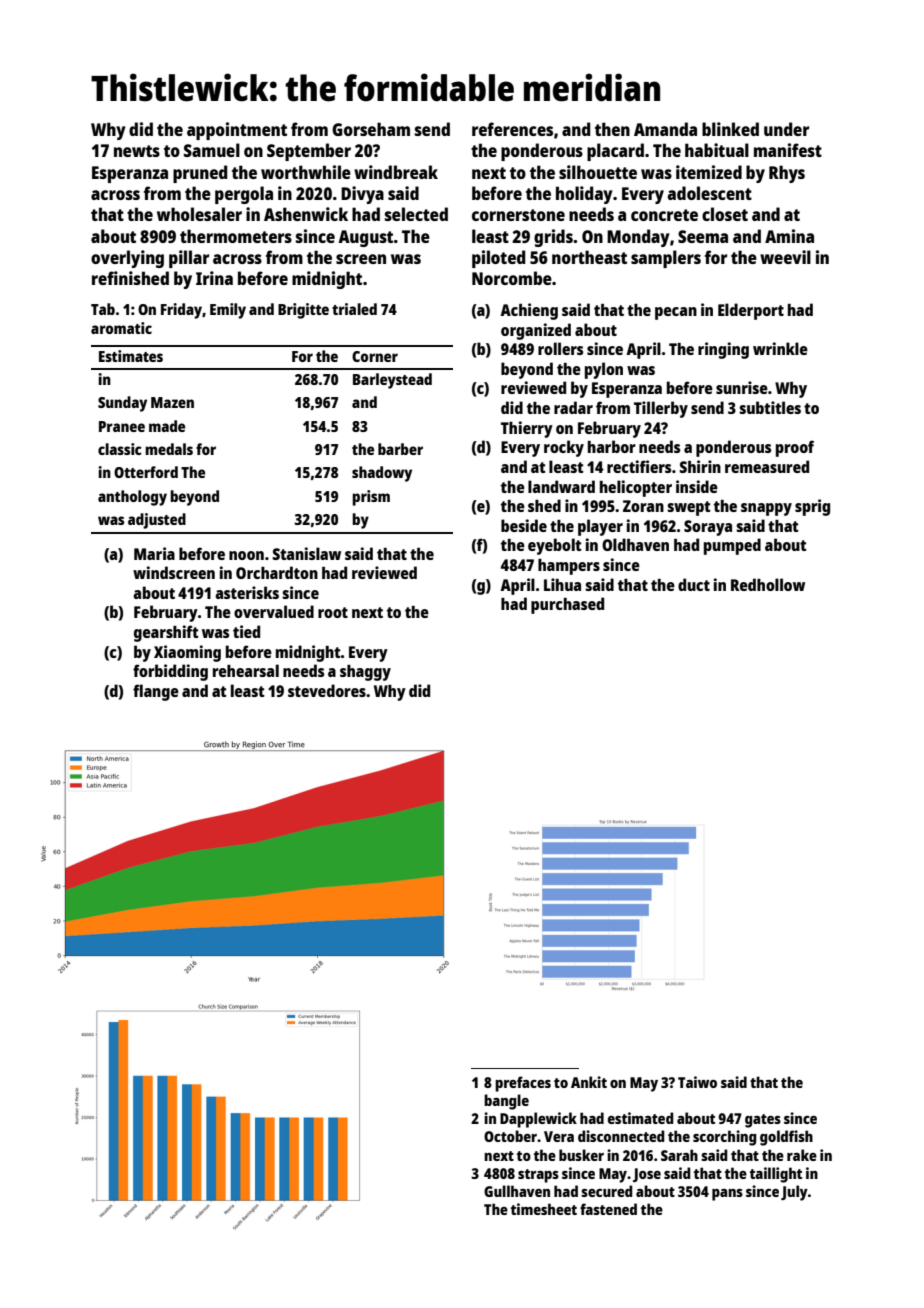 This page has width=924, height=1308. Describe the element at coordinates (156, 692) in the page. I see `flange` at that location.
